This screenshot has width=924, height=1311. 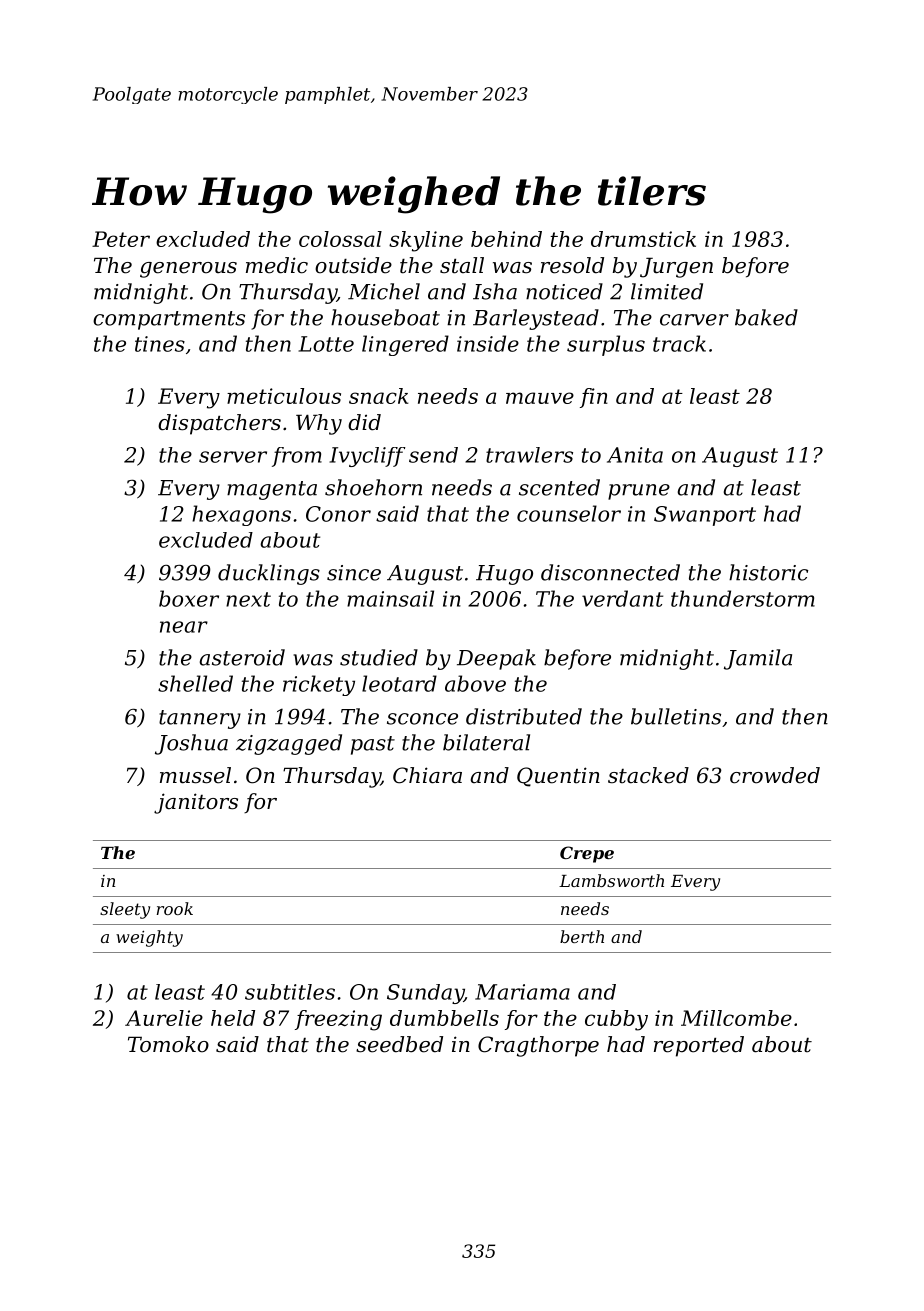 I want to click on ducklings, so click(x=269, y=574).
